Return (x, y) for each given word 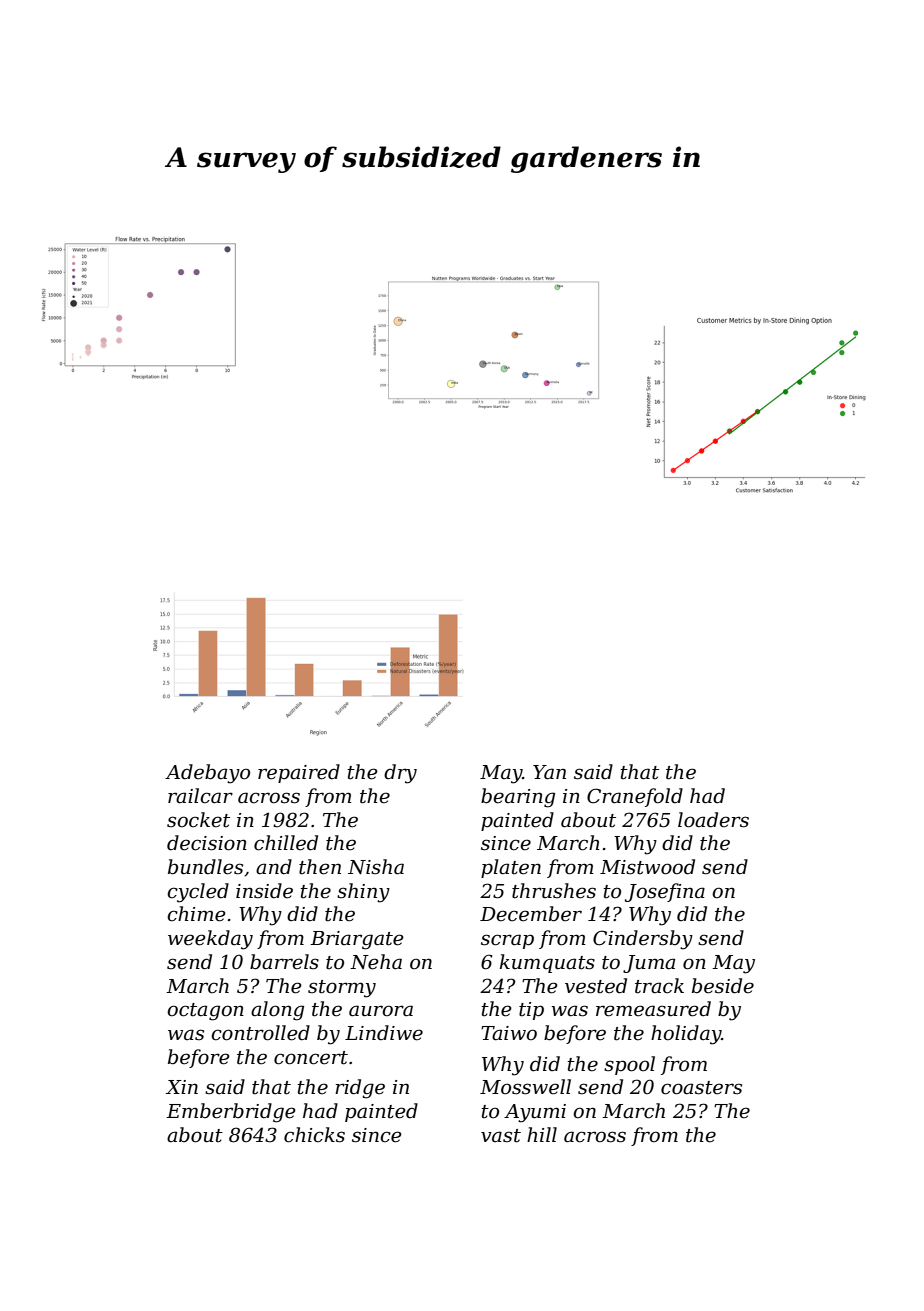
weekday (210, 940)
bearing (518, 798)
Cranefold (635, 797)
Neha (376, 962)
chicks (314, 1135)
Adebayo (207, 774)
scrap (507, 941)
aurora (381, 1011)
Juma (649, 964)
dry (400, 774)
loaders (713, 820)
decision (207, 843)
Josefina (665, 892)
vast (501, 1136)
